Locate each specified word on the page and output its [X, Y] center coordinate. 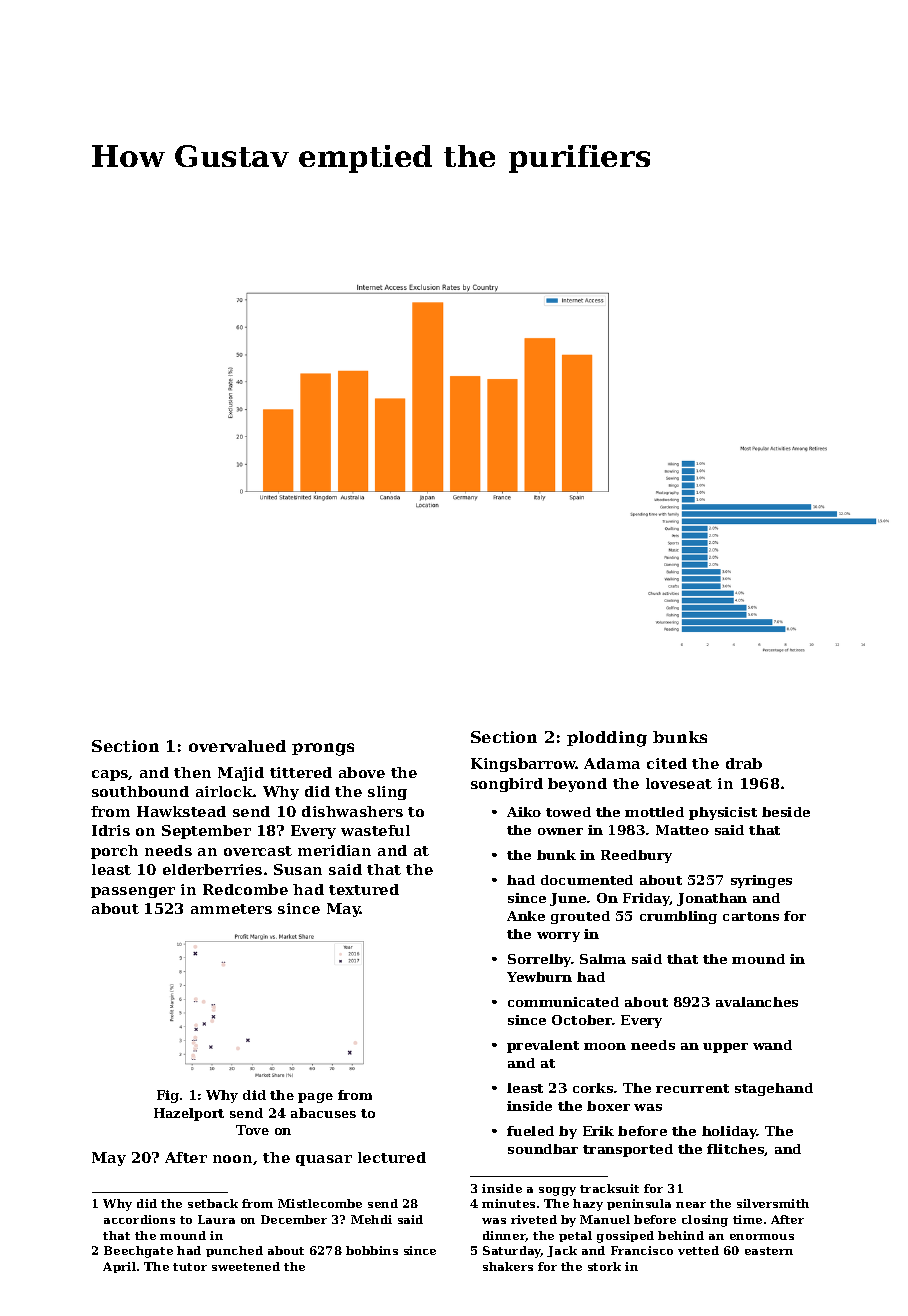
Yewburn [539, 977]
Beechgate [138, 1252]
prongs [323, 749]
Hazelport [189, 1114]
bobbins [372, 1250]
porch [114, 852]
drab [744, 763]
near [691, 1205]
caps [110, 775]
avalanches [757, 1002]
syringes [761, 881]
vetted [698, 1250]
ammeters [231, 909]
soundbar [543, 1149]
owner [560, 831]
